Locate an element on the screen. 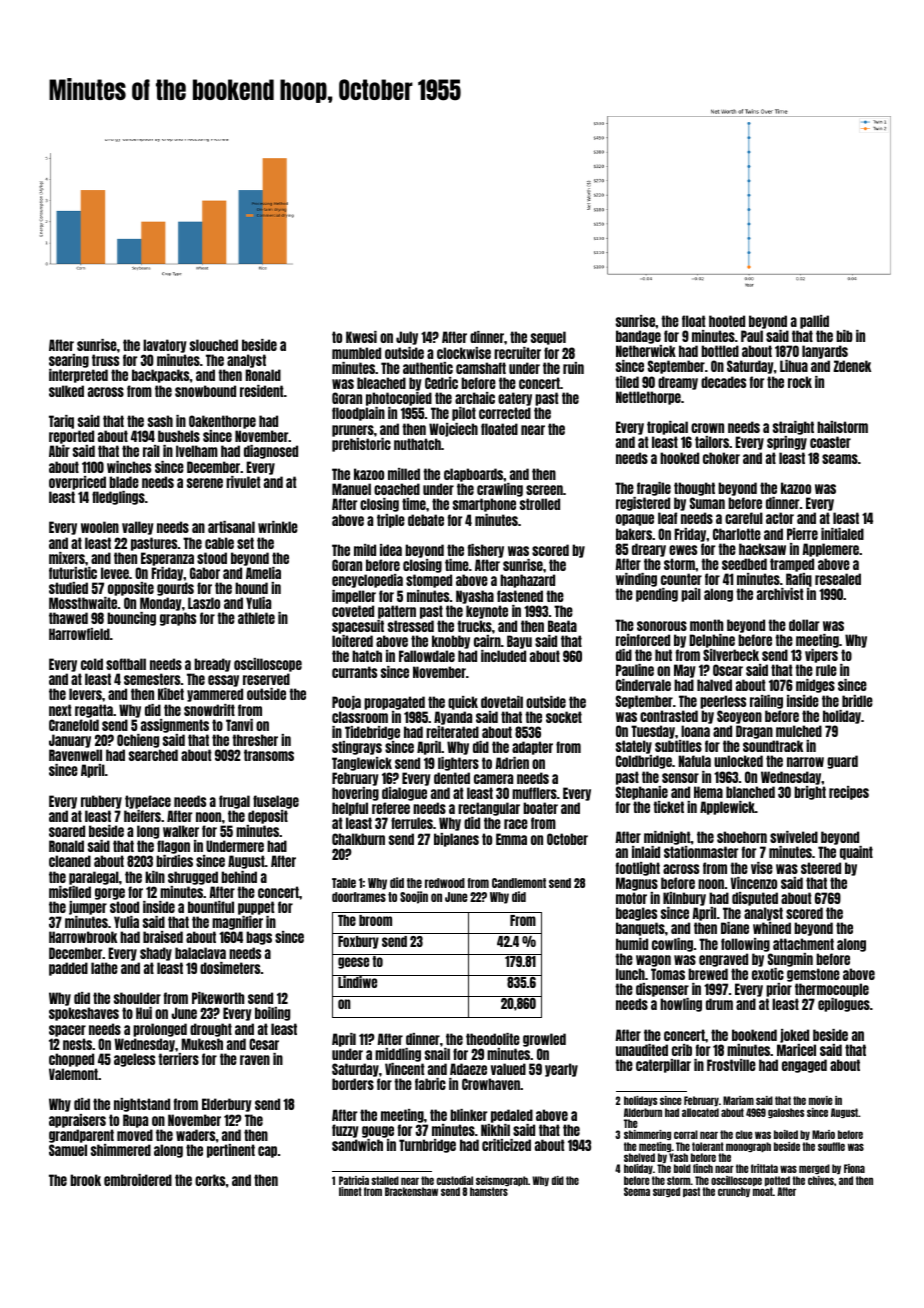 The width and height of the screenshot is (924, 1308). Laszlo is located at coordinates (204, 603).
